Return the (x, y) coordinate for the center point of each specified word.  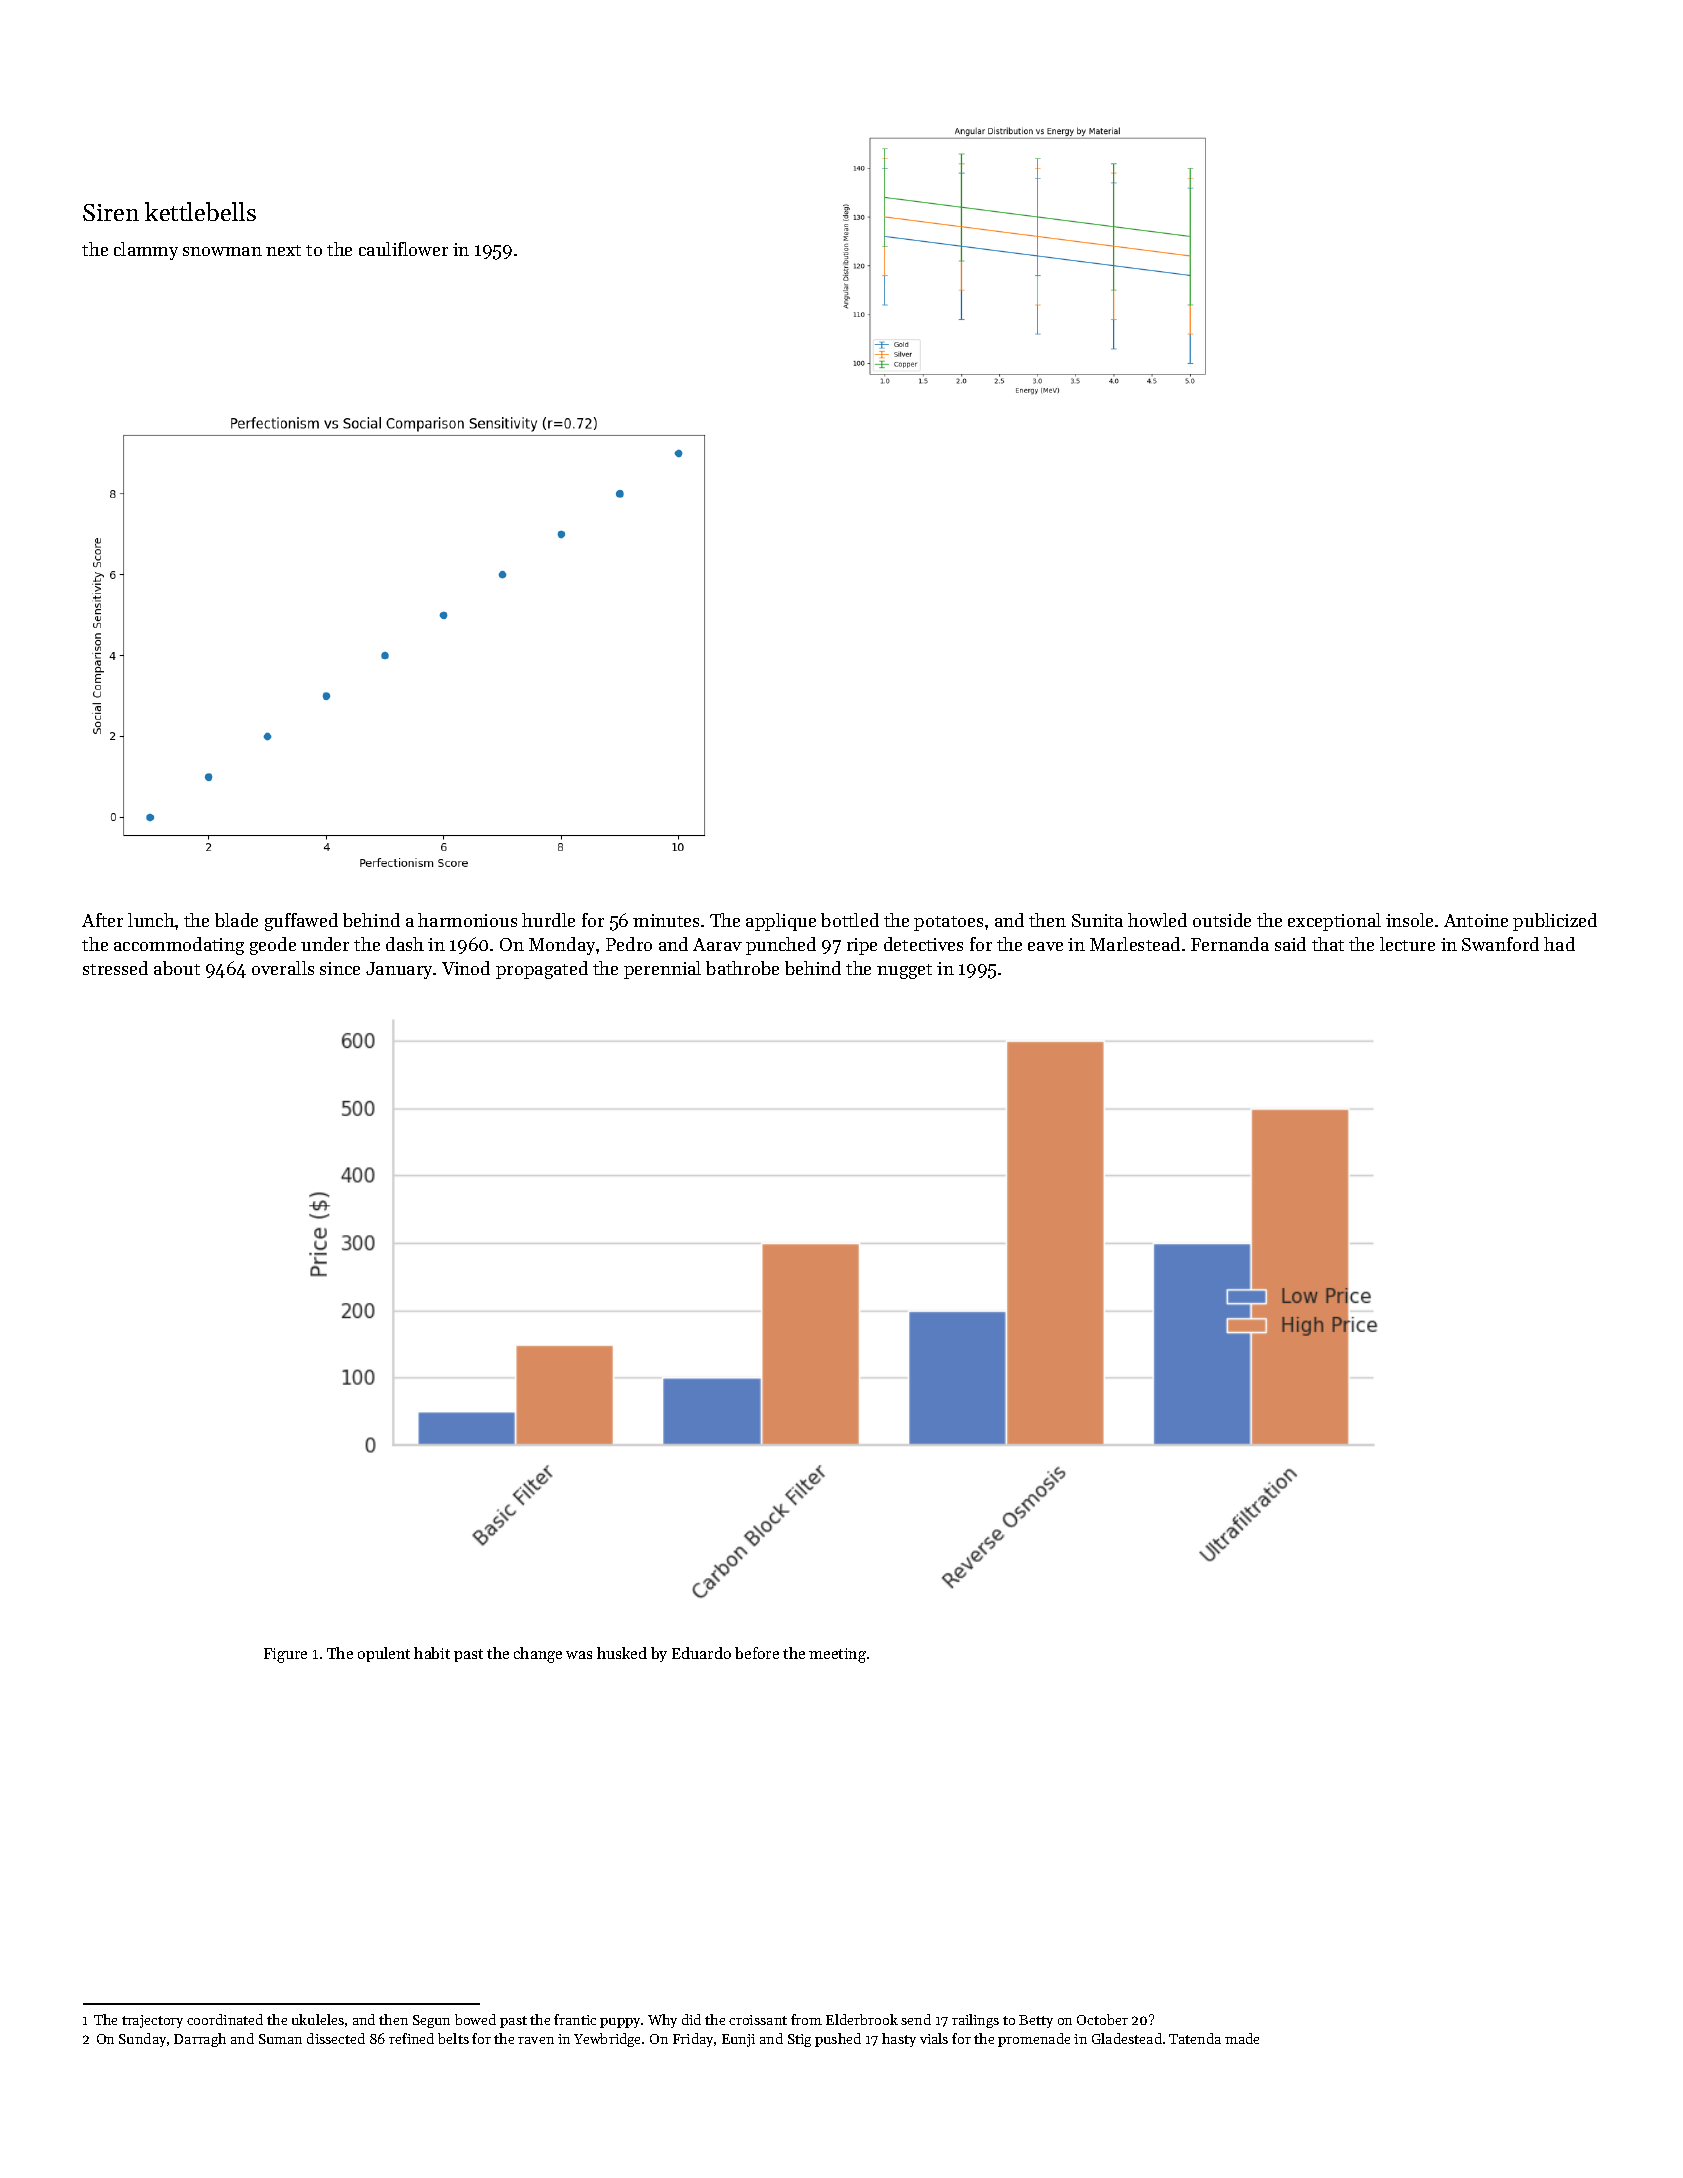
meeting (837, 1655)
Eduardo (701, 1653)
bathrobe (742, 968)
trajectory (152, 2021)
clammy (146, 251)
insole (1409, 920)
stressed (115, 968)
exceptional (1334, 922)
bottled (850, 920)
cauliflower (403, 249)
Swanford (1500, 944)
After (102, 920)
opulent (384, 1654)
